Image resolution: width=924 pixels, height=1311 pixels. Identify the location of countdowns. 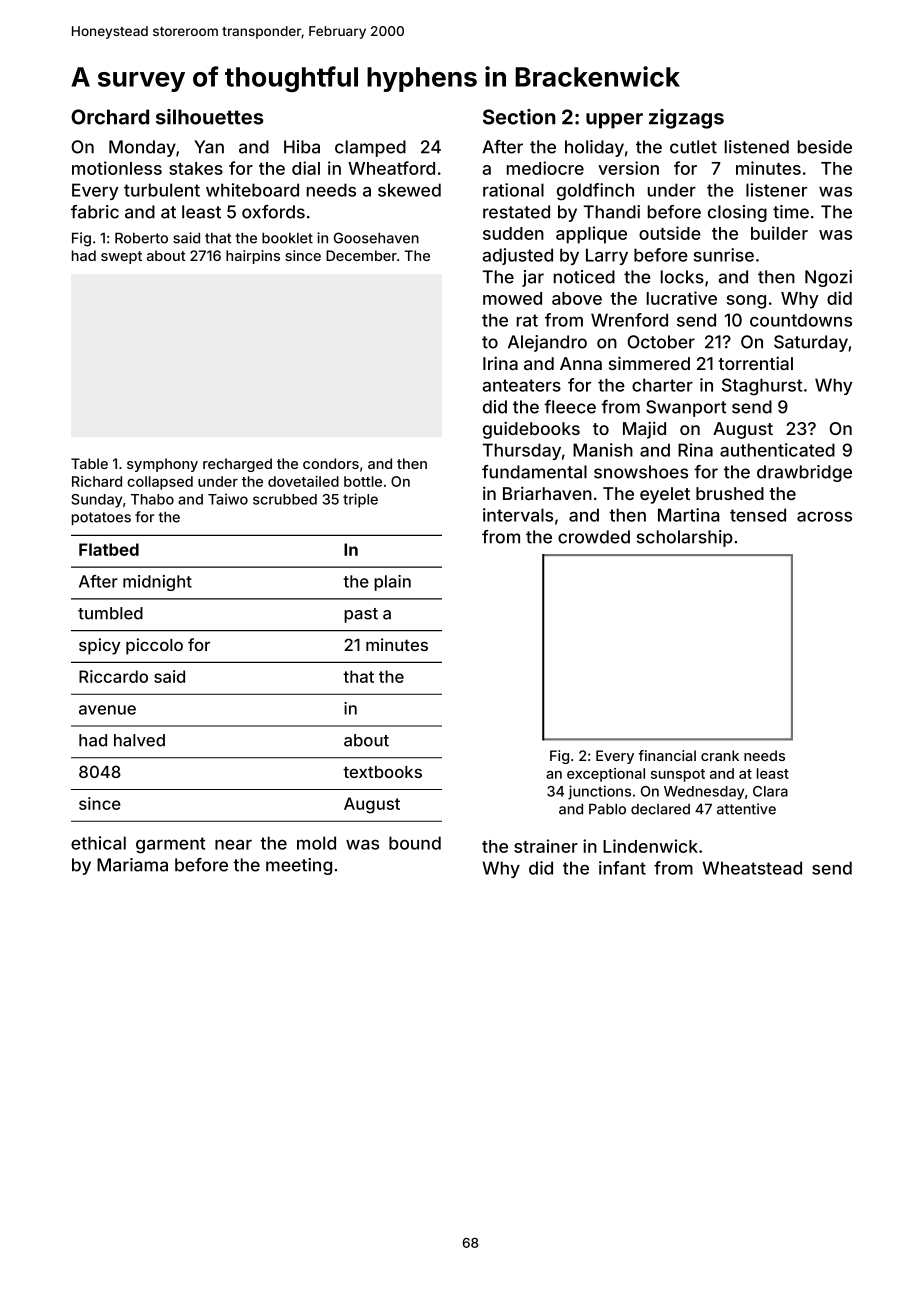
(801, 320).
